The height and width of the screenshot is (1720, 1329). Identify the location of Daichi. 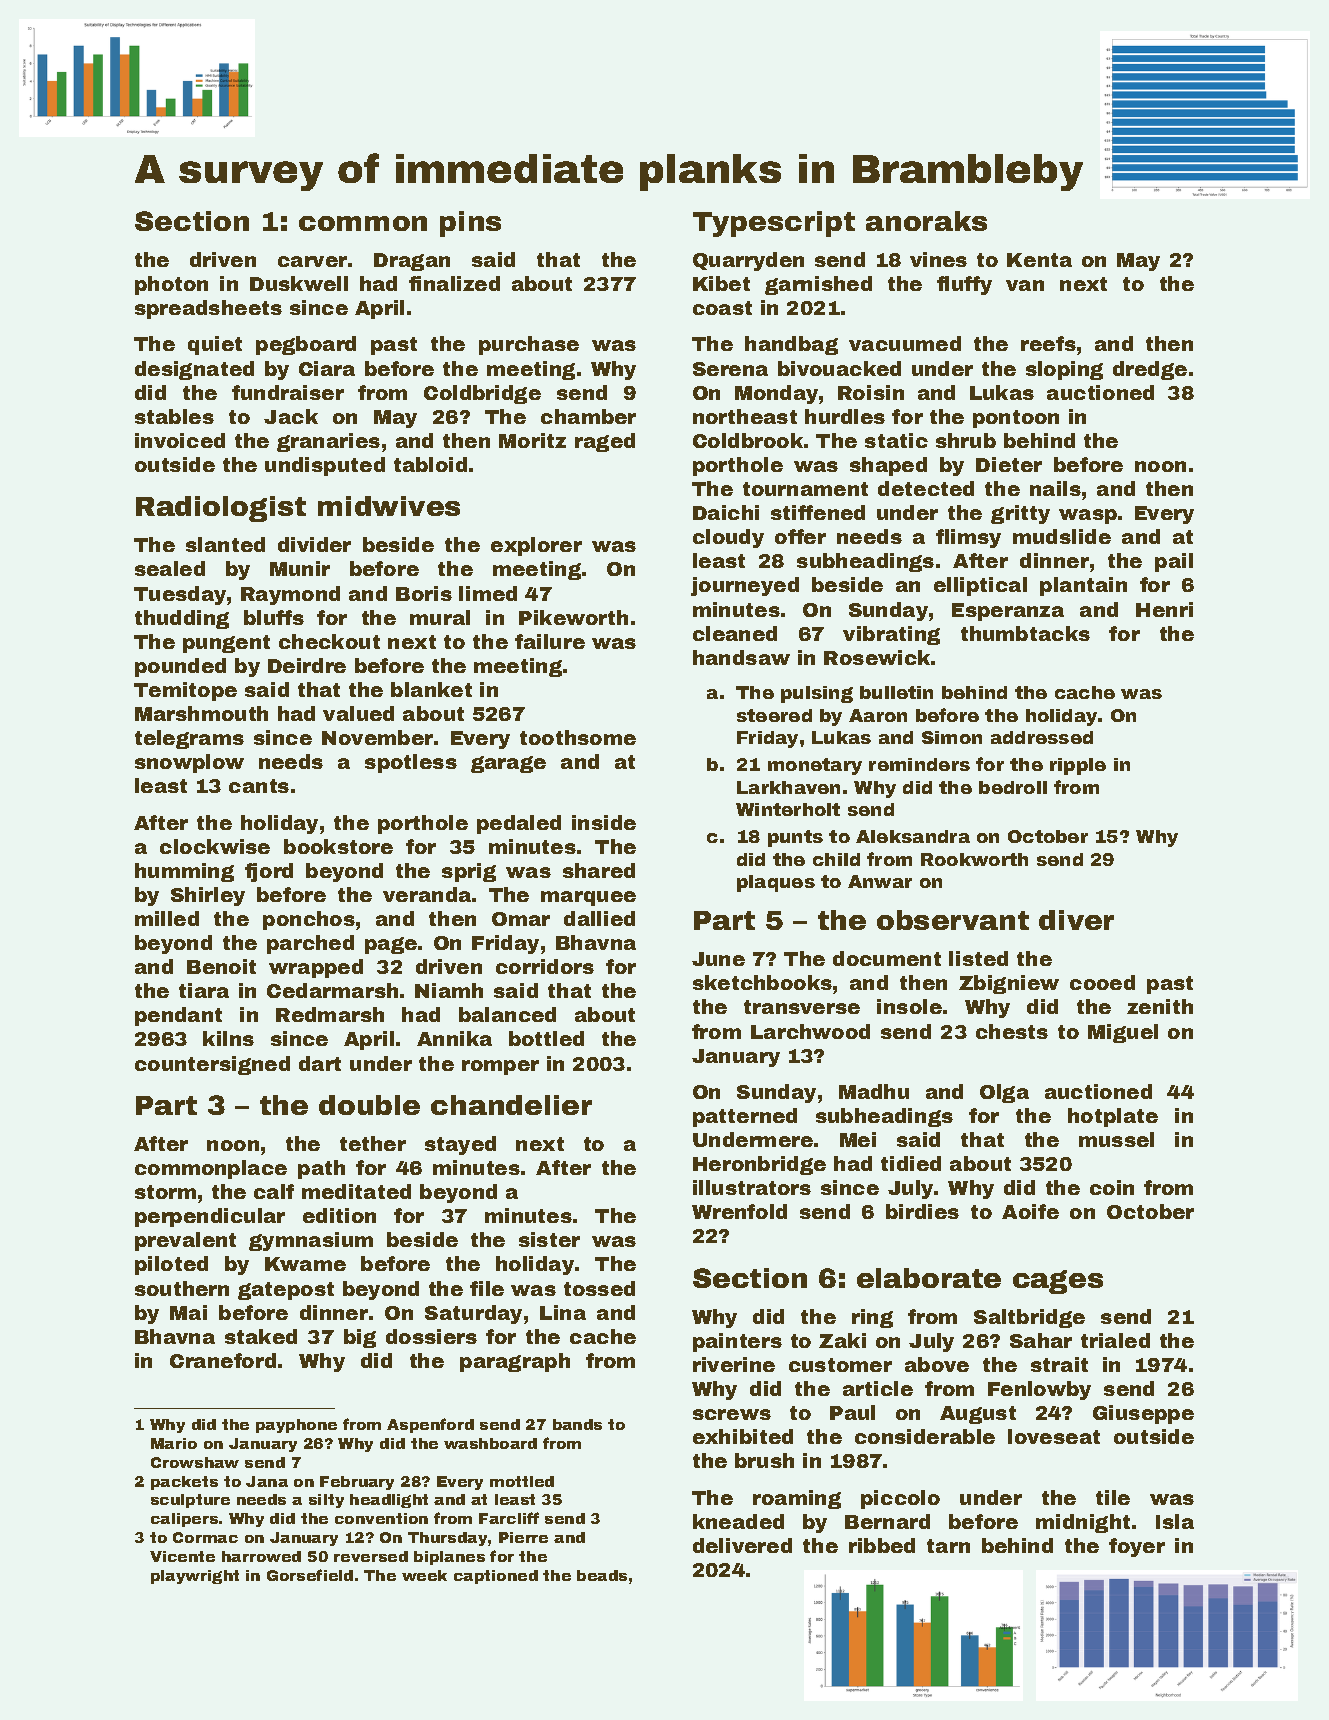
(726, 512).
